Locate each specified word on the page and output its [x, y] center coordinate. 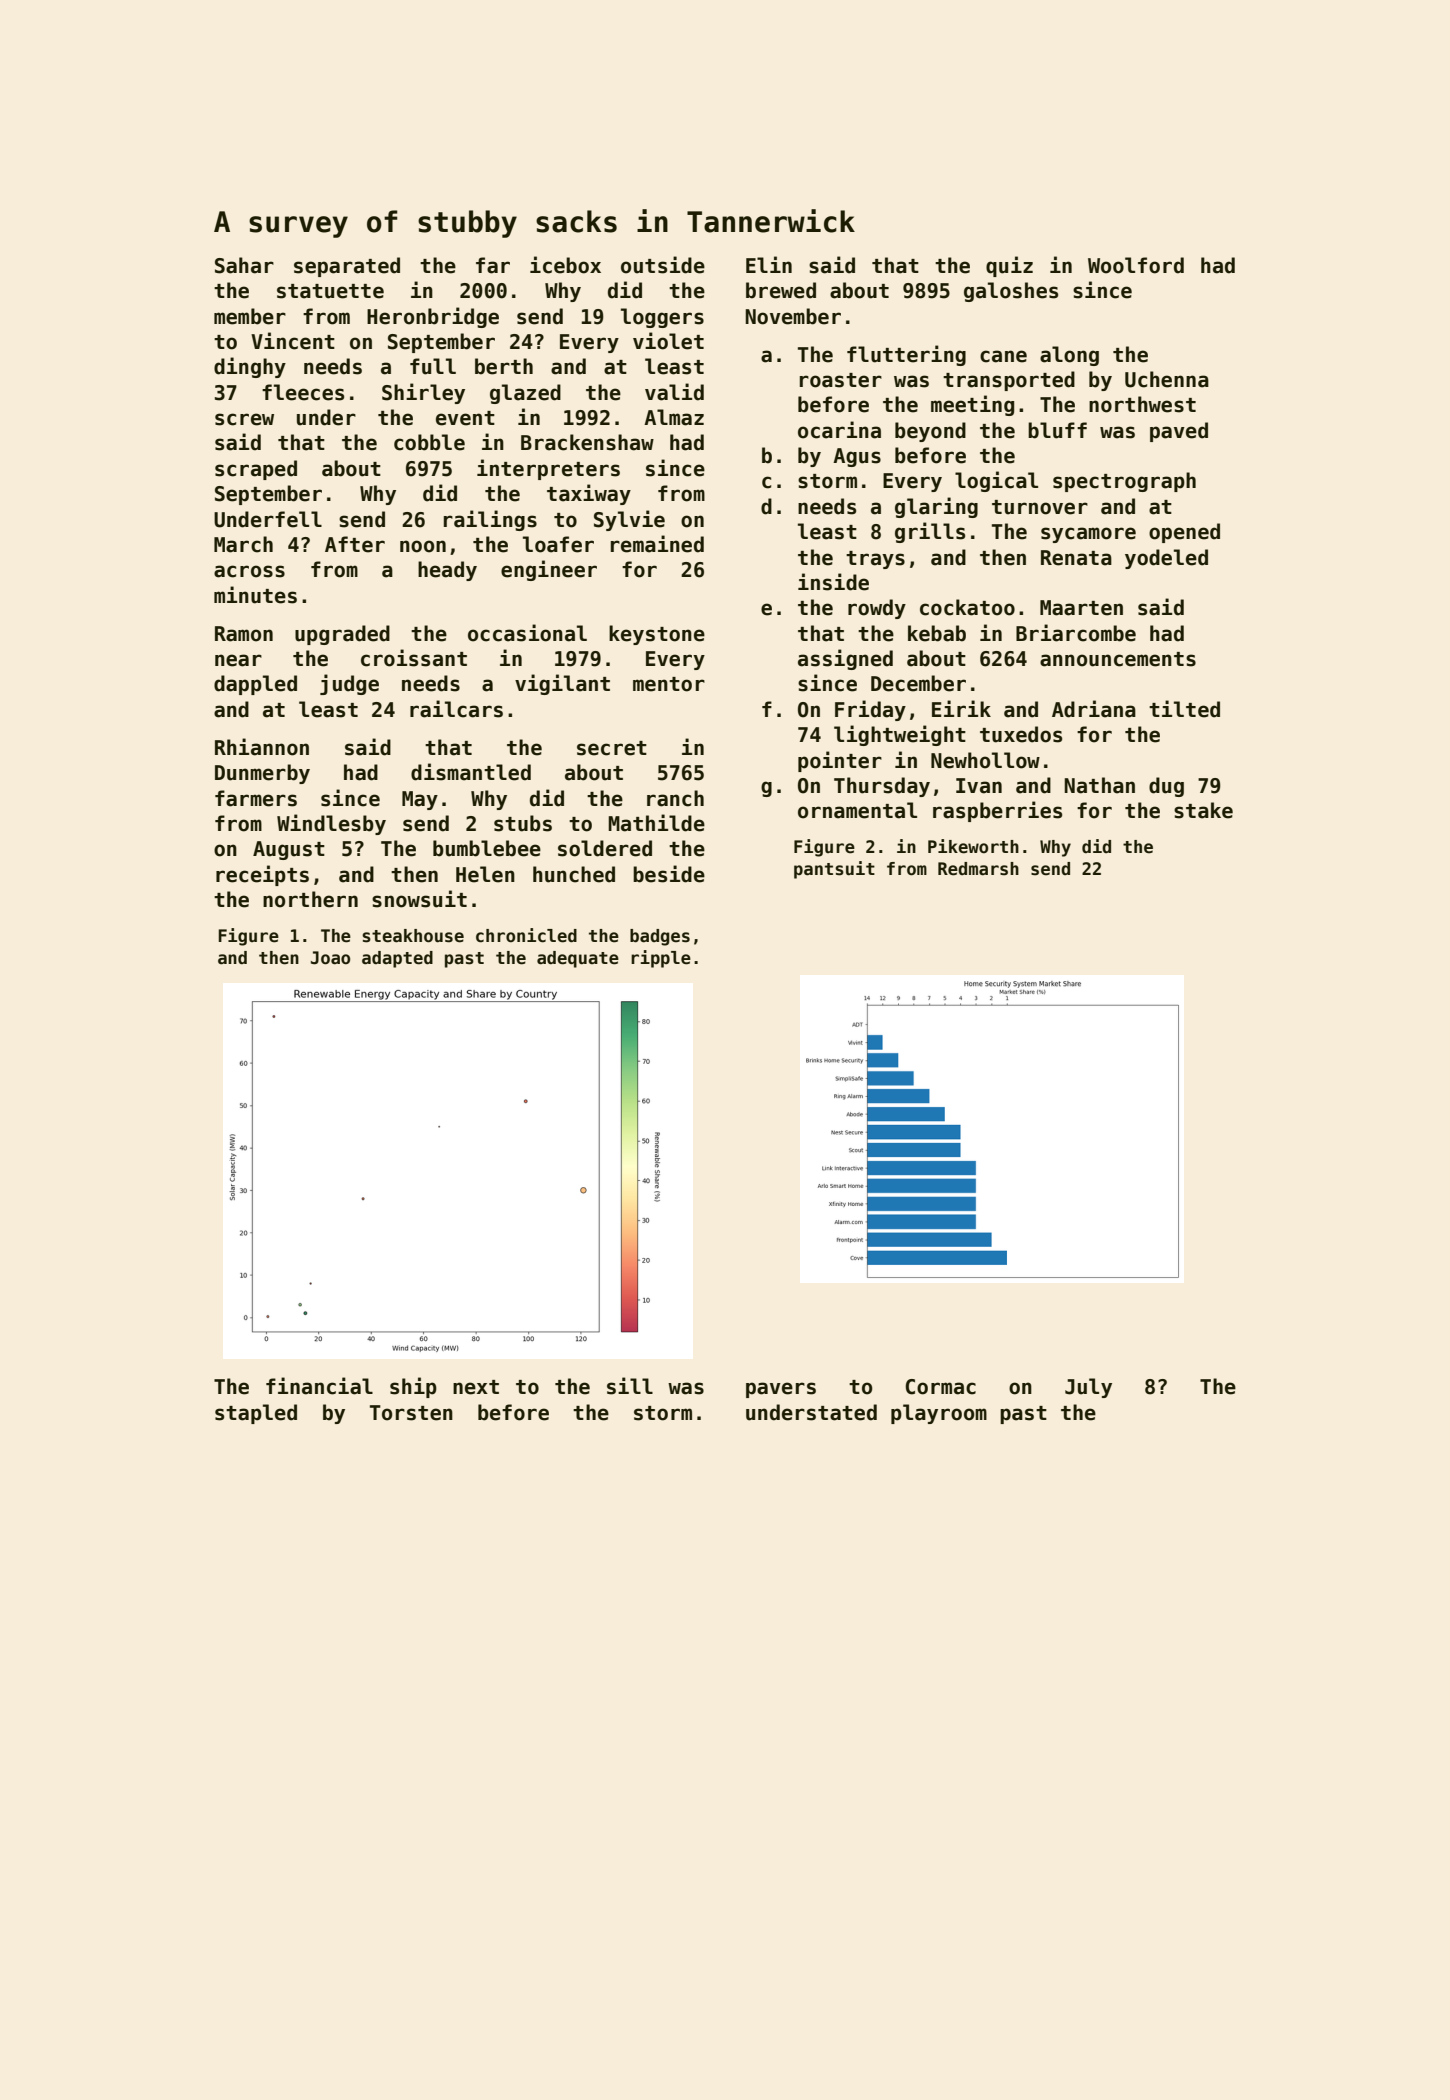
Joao [330, 958]
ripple [661, 959]
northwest [1142, 404]
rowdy [877, 609]
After [355, 544]
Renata [1076, 558]
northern [310, 899]
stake [1203, 810]
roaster [841, 380]
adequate [578, 959]
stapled [256, 1414]
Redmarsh [978, 869]
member [250, 316]
